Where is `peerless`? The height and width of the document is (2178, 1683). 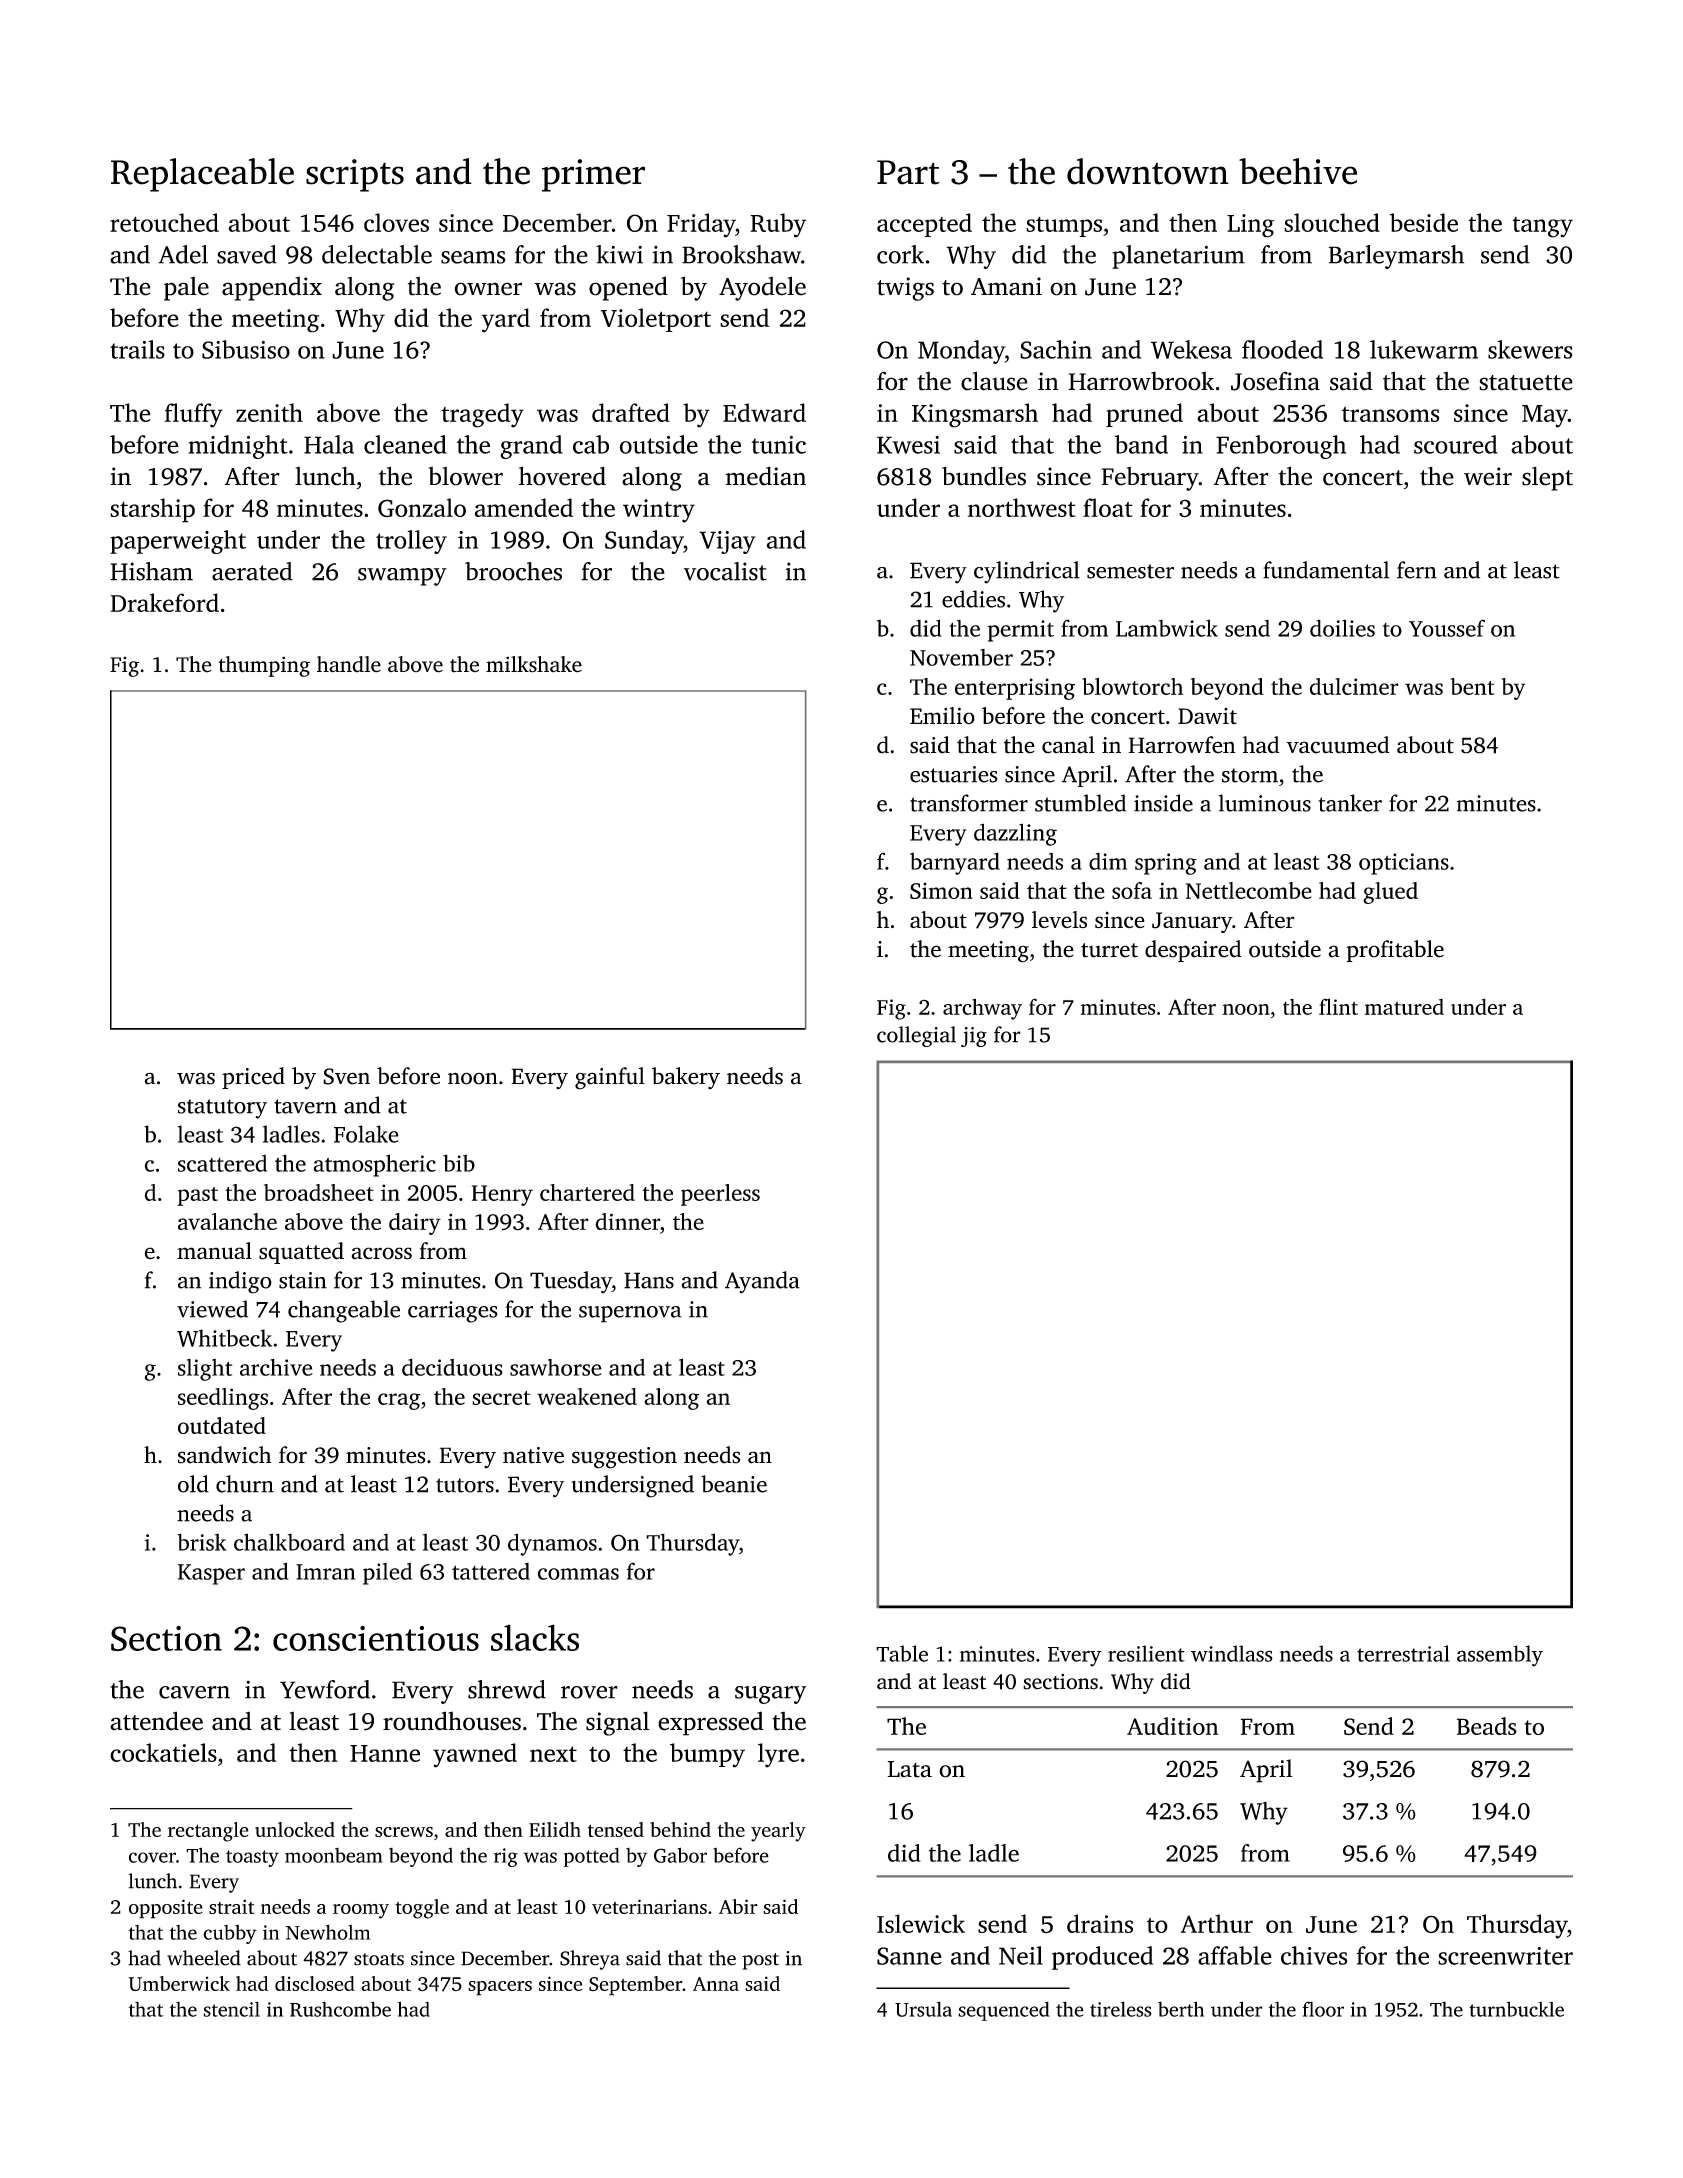 peerless is located at coordinates (720, 1195).
